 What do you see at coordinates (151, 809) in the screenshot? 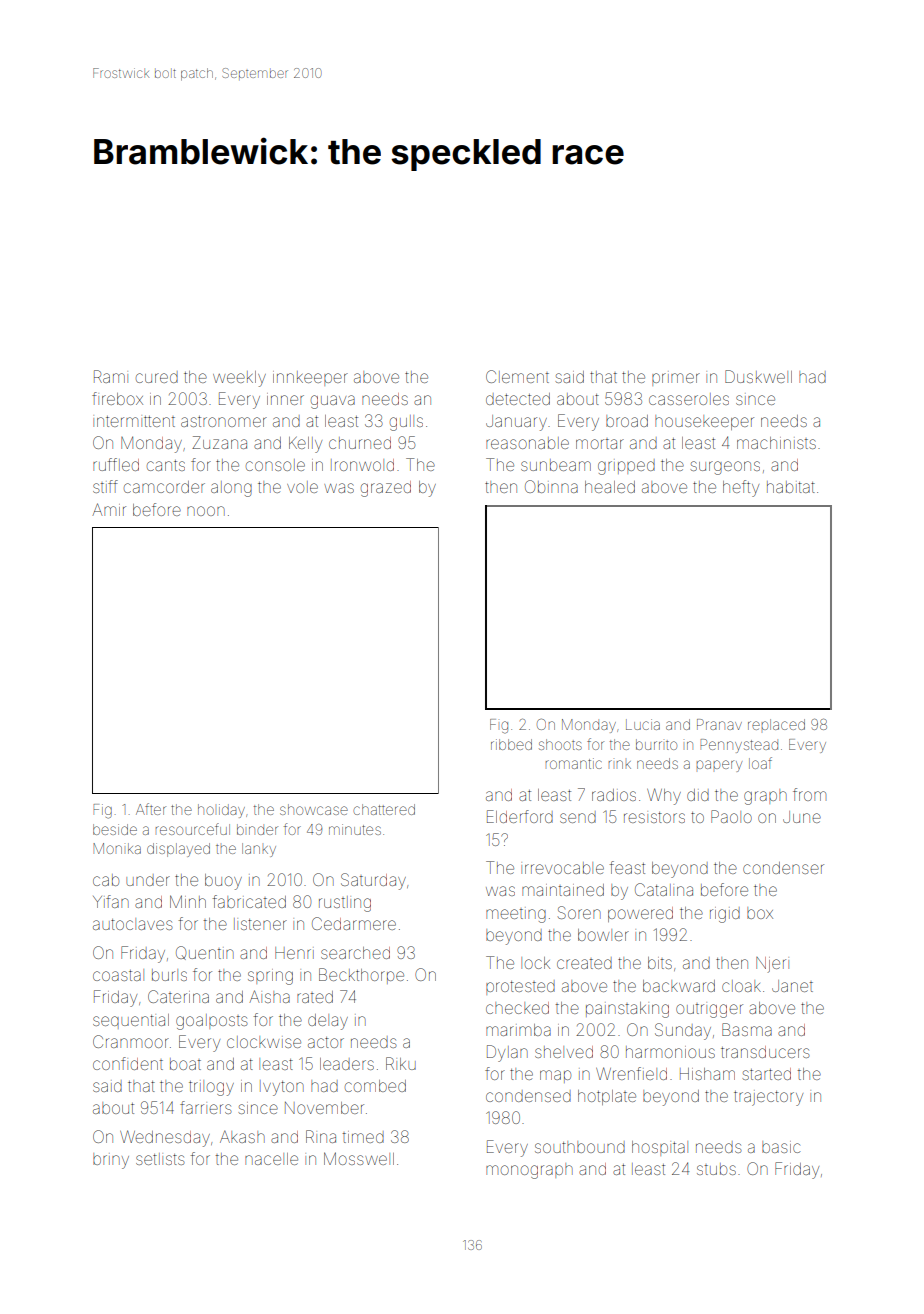
I see `After` at bounding box center [151, 809].
